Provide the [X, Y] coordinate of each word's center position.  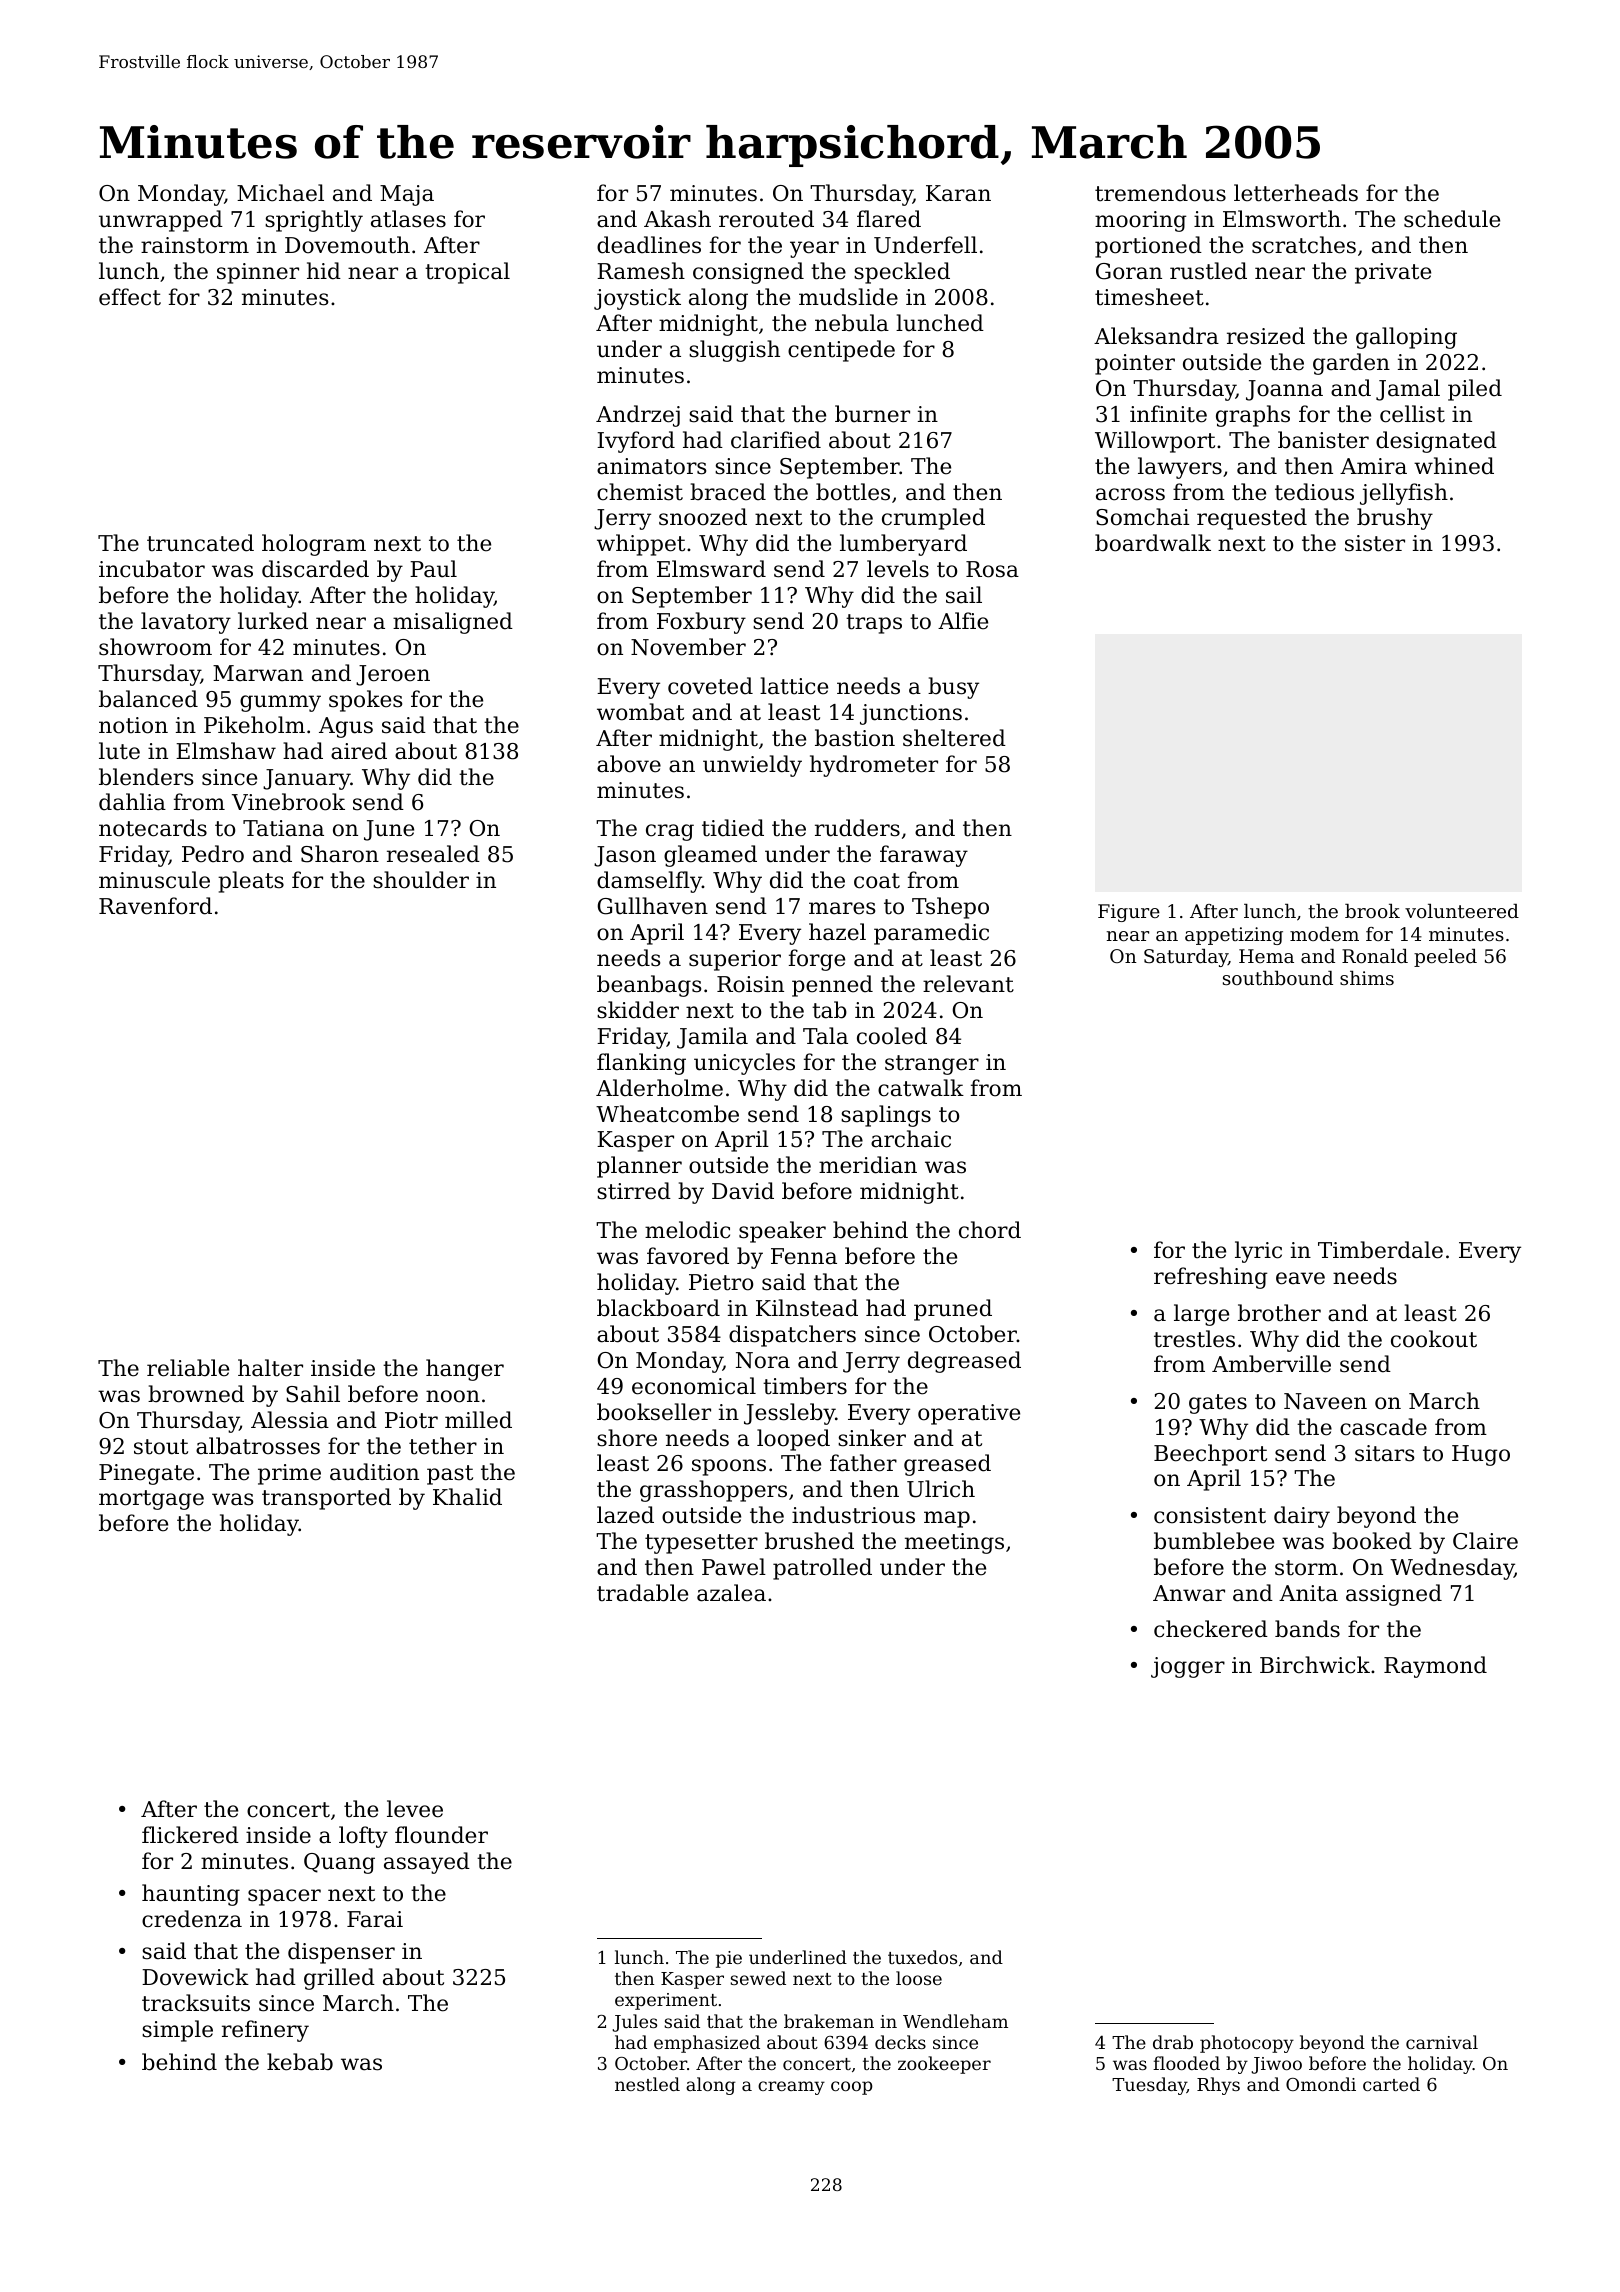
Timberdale [1380, 1250]
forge [817, 960]
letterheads [1296, 193]
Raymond [1435, 1667]
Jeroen [393, 675]
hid [324, 271]
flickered [190, 1835]
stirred [634, 1191]
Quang [339, 1863]
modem [1324, 934]
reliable [188, 1368]
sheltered [954, 738]
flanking [641, 1064]
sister [1375, 543]
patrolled [822, 1569]
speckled [902, 273]
